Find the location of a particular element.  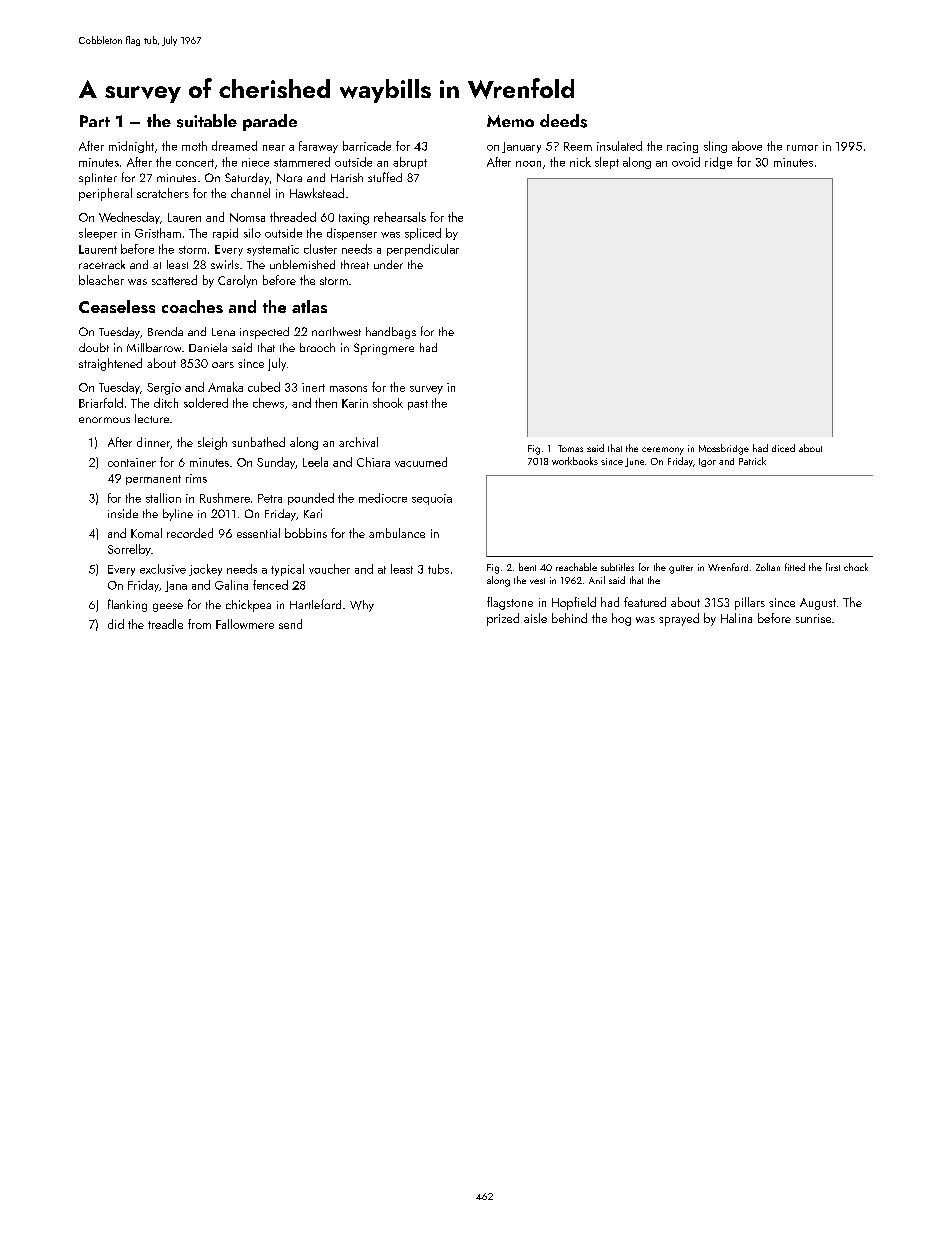

ceremony is located at coordinates (663, 451).
